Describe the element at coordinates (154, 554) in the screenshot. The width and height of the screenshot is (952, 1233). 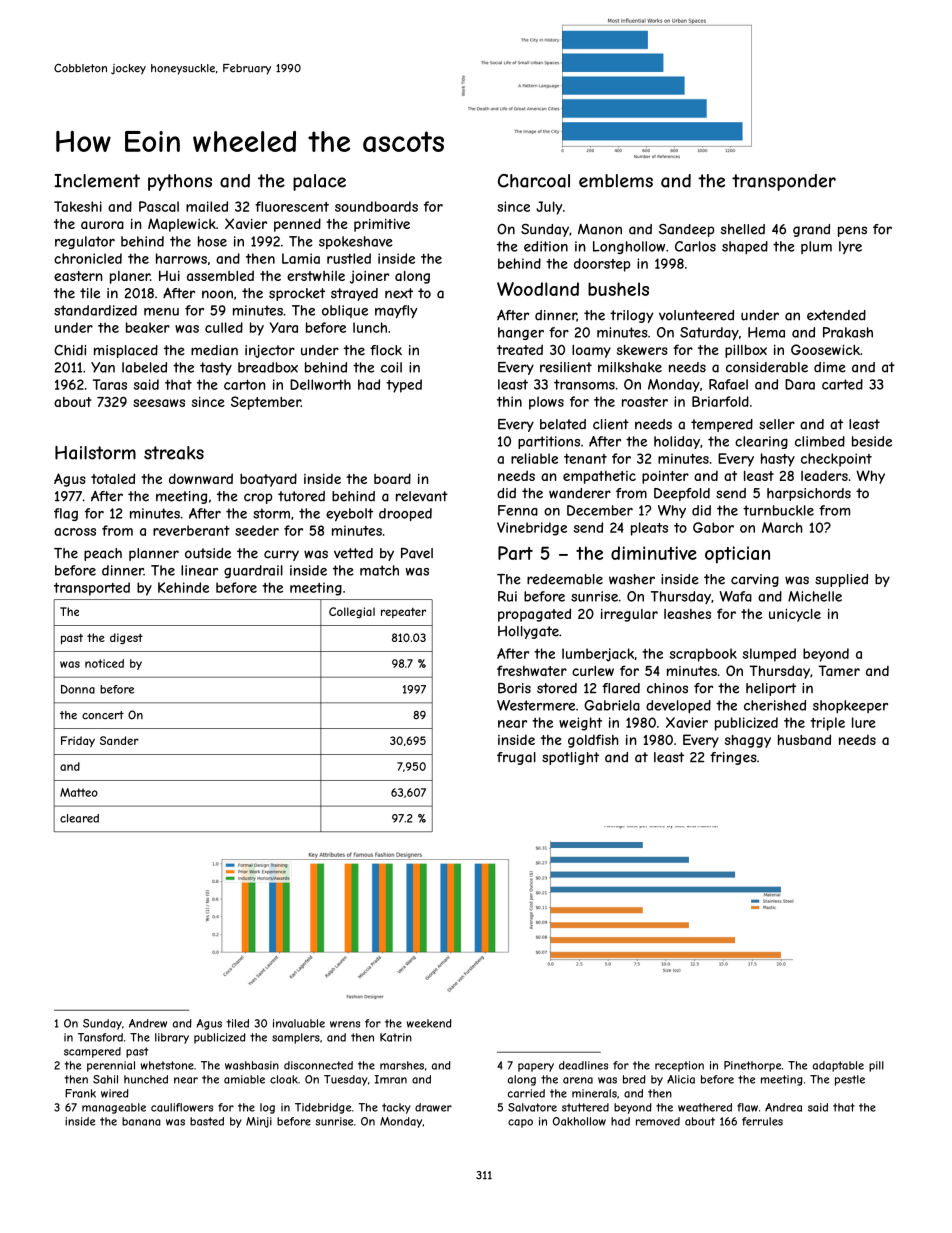
I see `planner` at that location.
